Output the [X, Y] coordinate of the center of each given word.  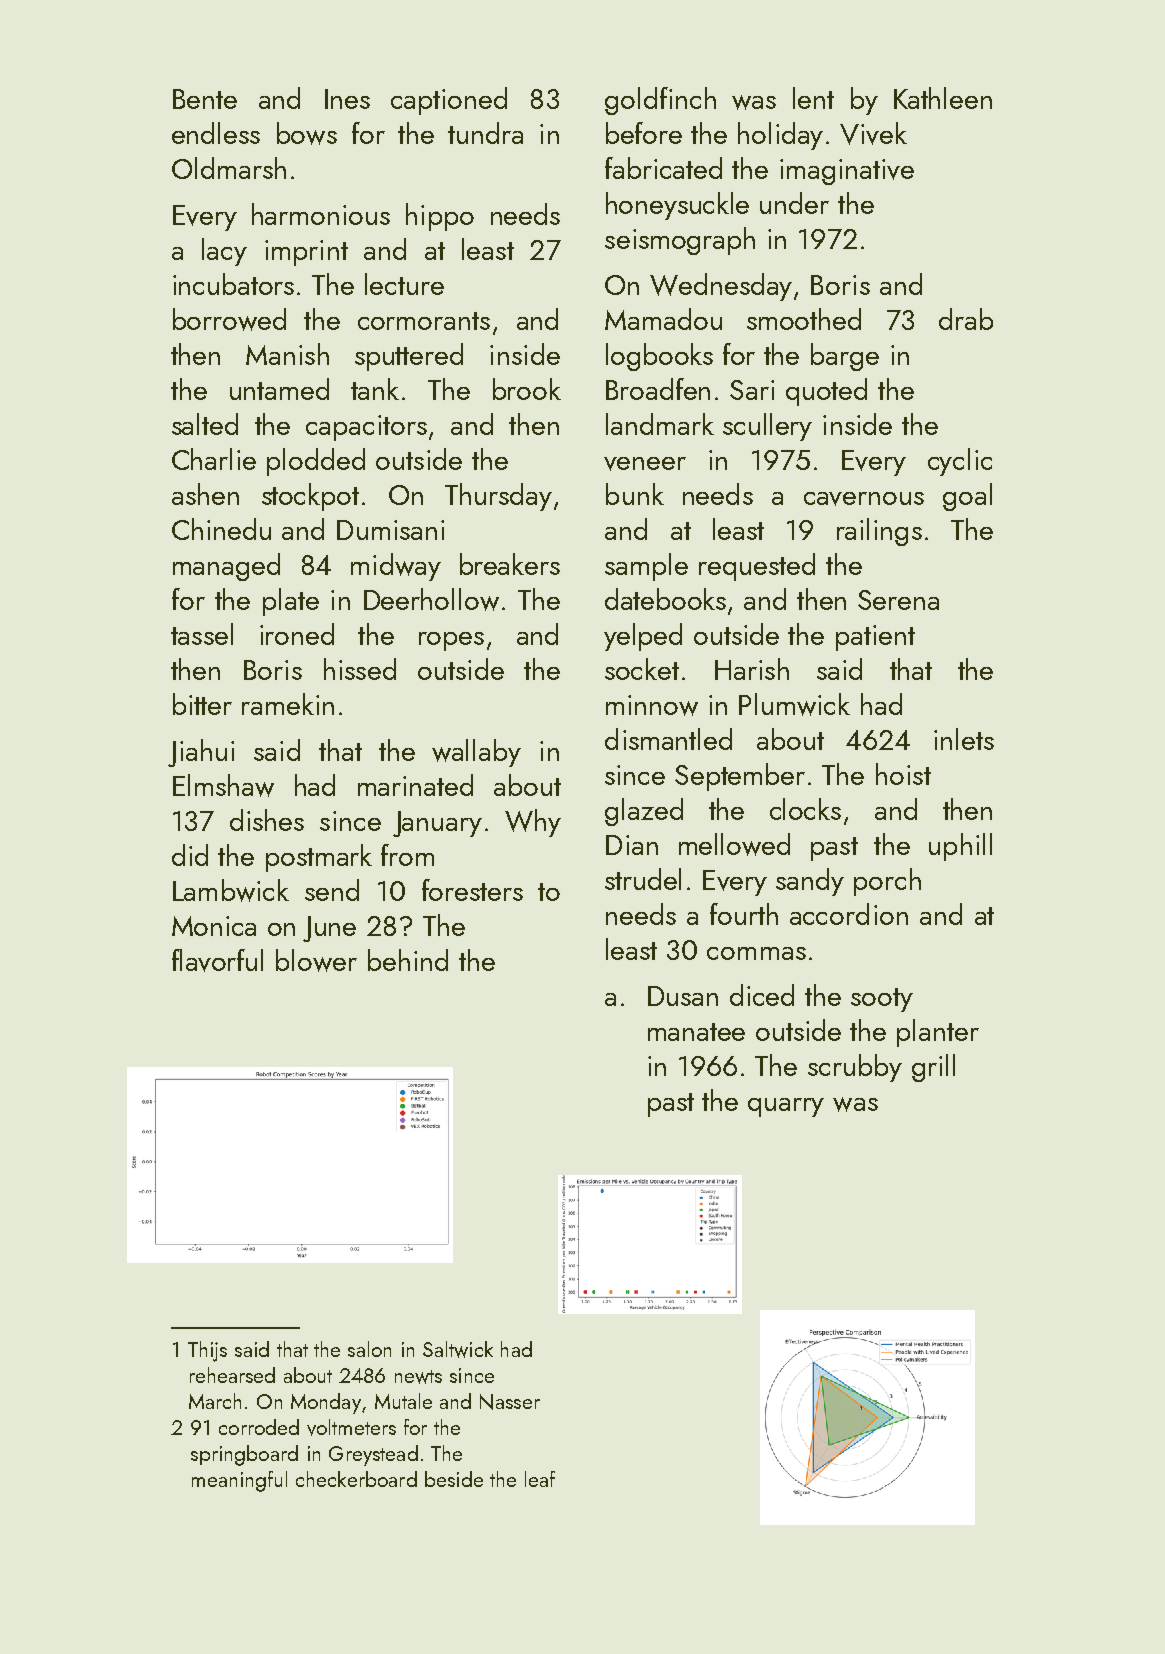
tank [375, 389]
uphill [960, 847]
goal [967, 497]
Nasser [510, 1402]
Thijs [207, 1351]
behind [408, 960]
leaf [540, 1479]
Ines [347, 99]
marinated [415, 785]
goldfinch [660, 101]
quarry [786, 1107]
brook [527, 389]
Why [533, 823]
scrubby [855, 1068]
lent [813, 98]
